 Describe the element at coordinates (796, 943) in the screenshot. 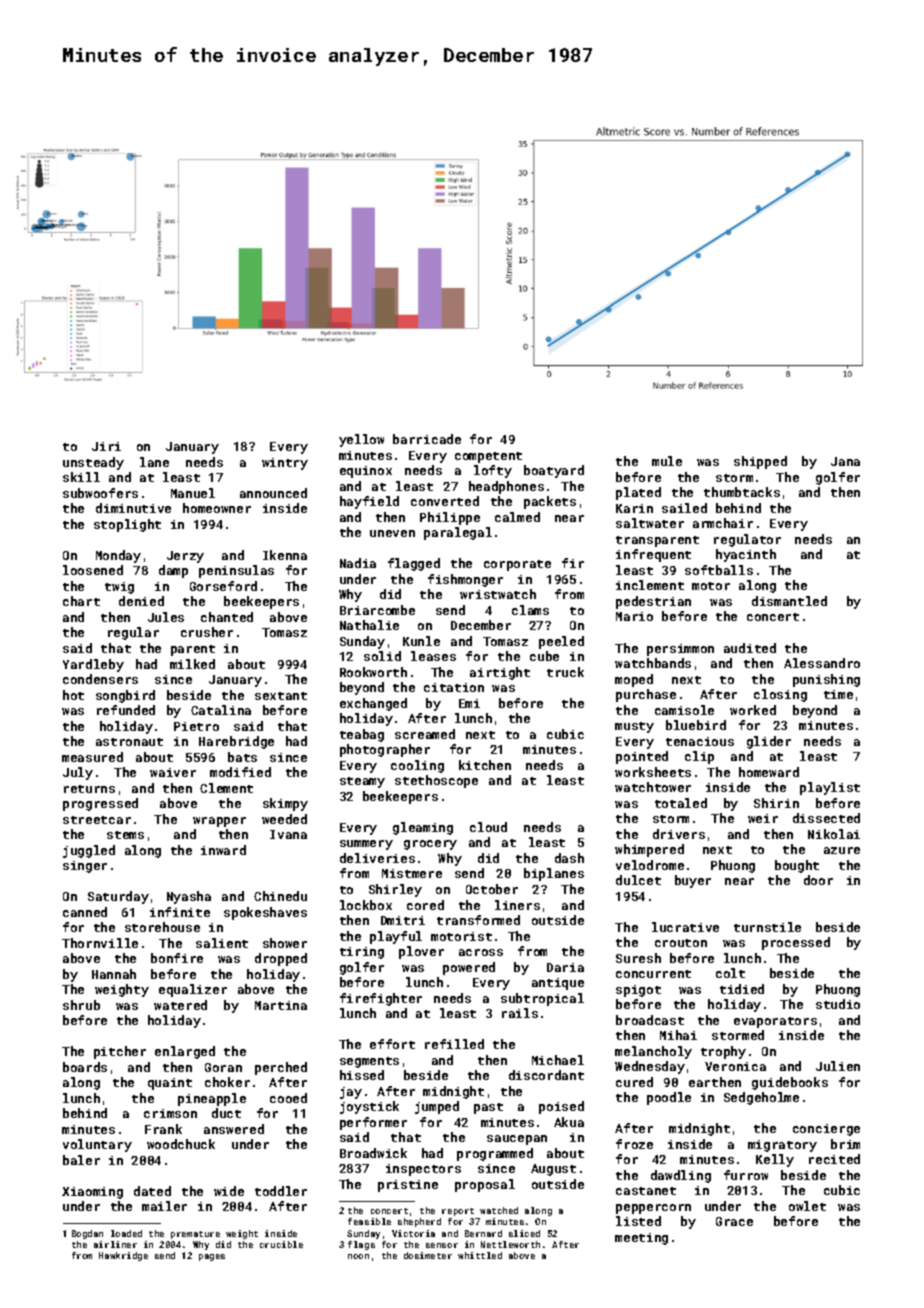

I see `processed` at that location.
